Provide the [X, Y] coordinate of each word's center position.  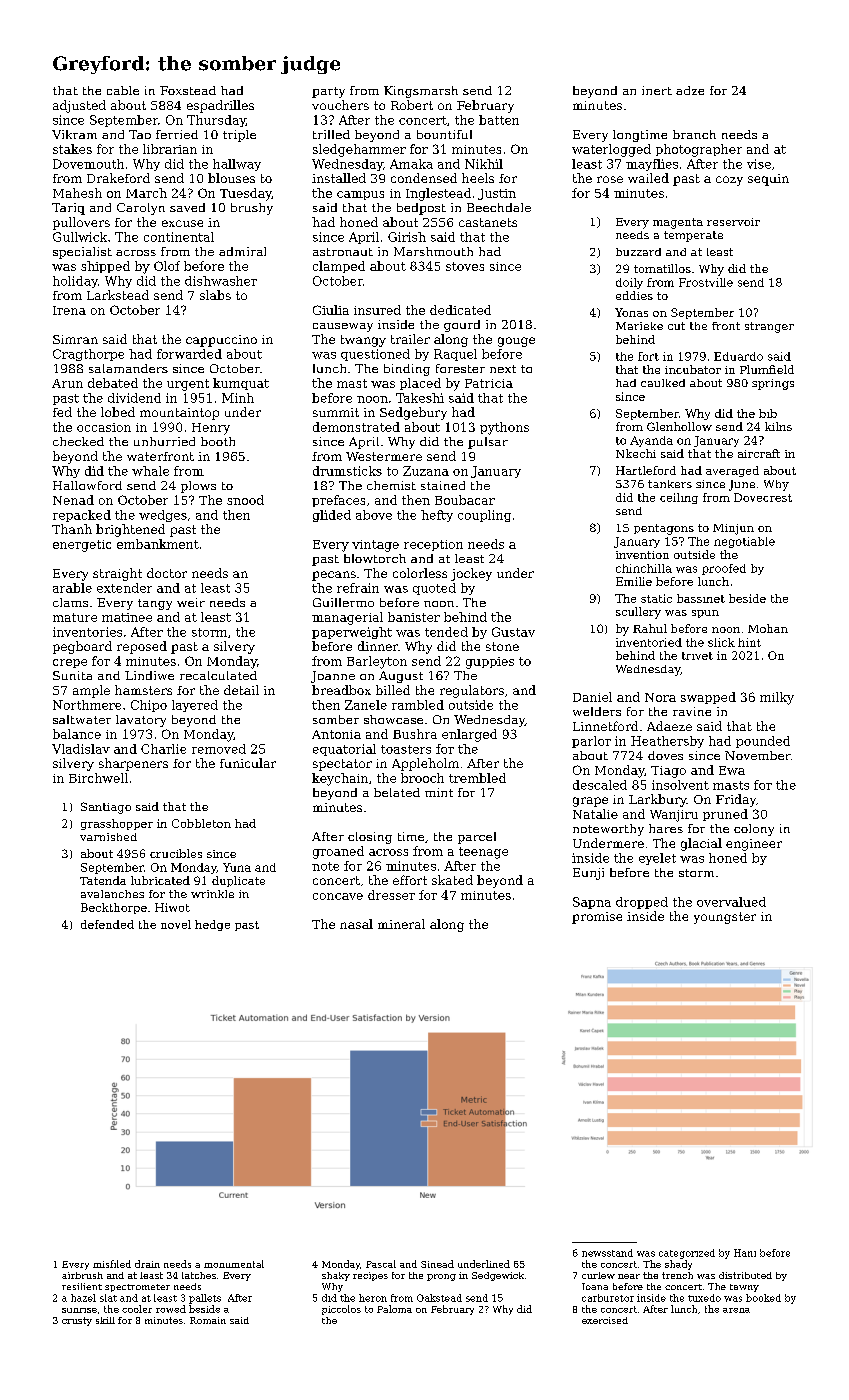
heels [478, 178]
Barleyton [377, 662]
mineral [401, 924]
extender [124, 588]
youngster [725, 918]
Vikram [74, 134]
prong [441, 1277]
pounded [763, 742]
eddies [634, 295]
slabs [215, 295]
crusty [77, 1321]
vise [759, 164]
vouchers [340, 105]
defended [107, 924]
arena [736, 1310]
